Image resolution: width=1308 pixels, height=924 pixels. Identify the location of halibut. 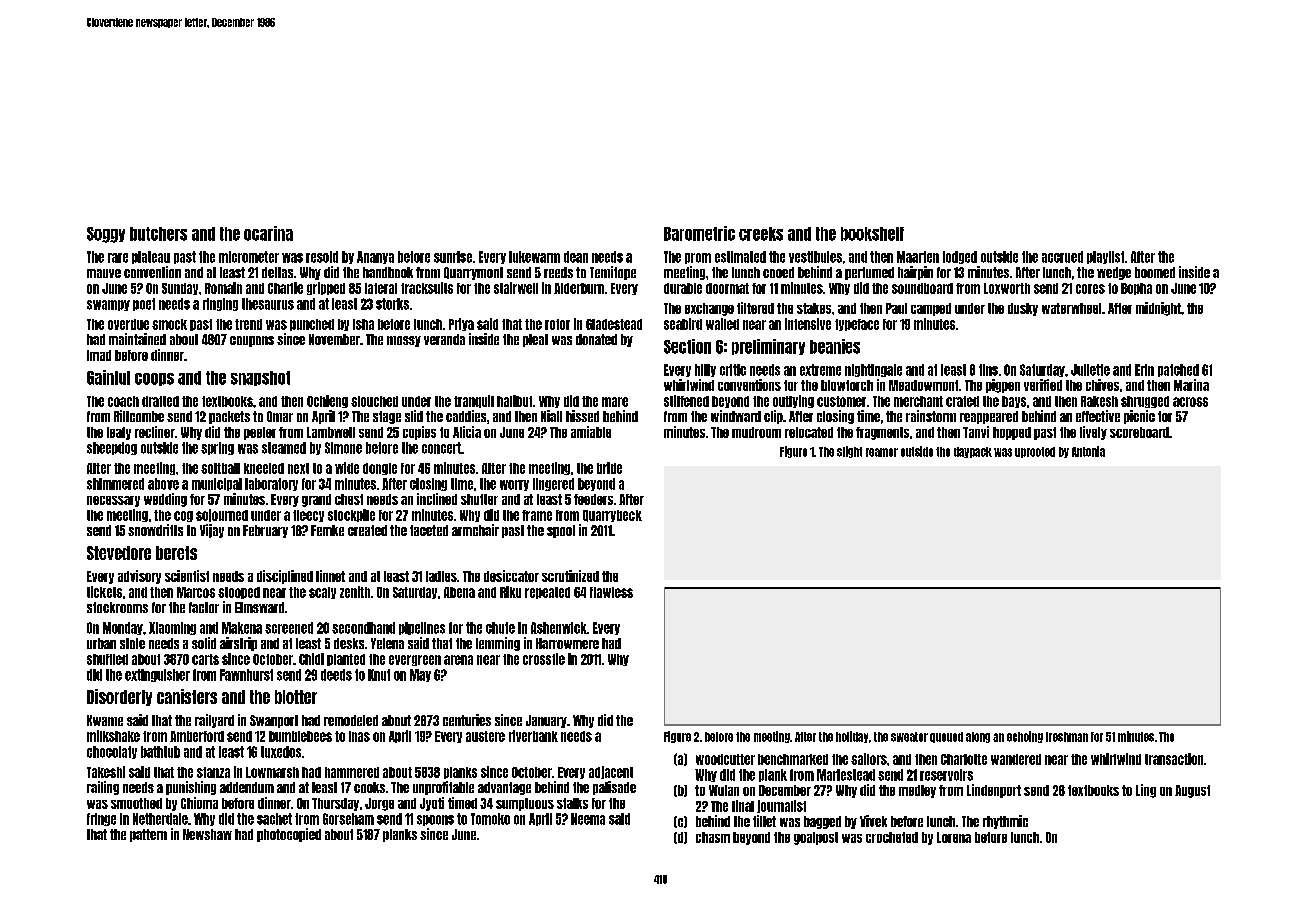
(514, 401).
